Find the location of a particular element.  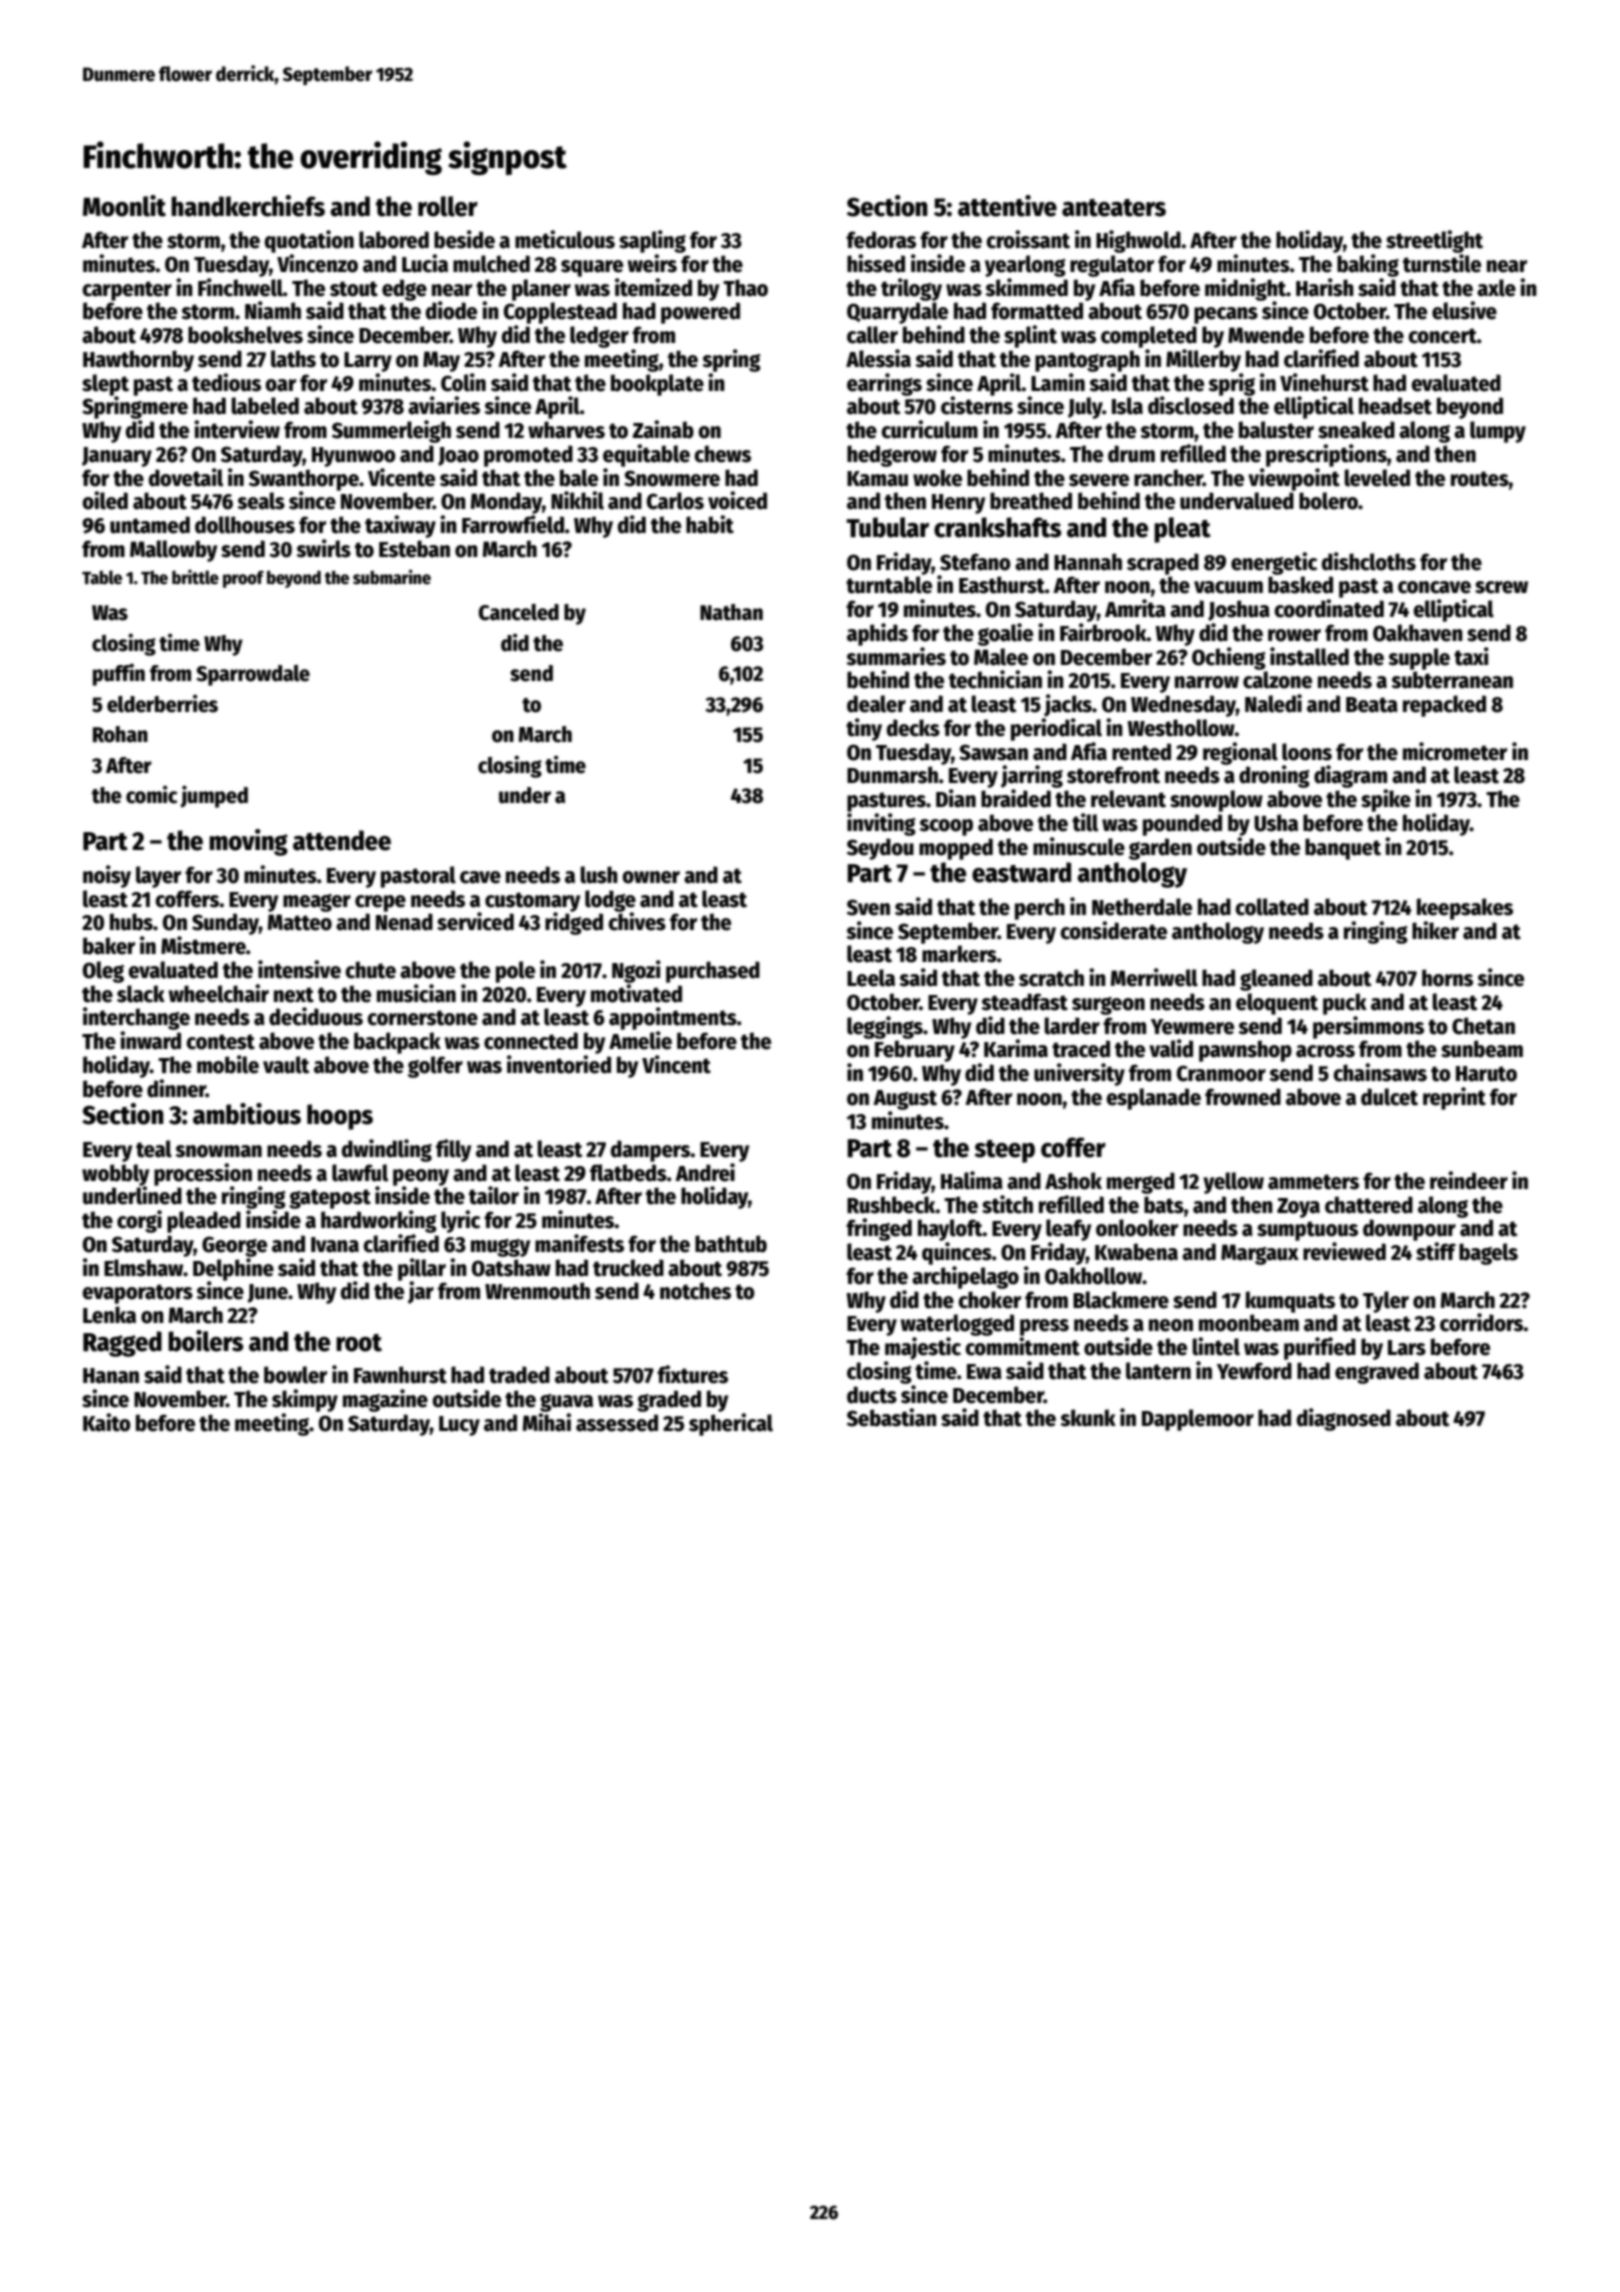

chives is located at coordinates (637, 921).
